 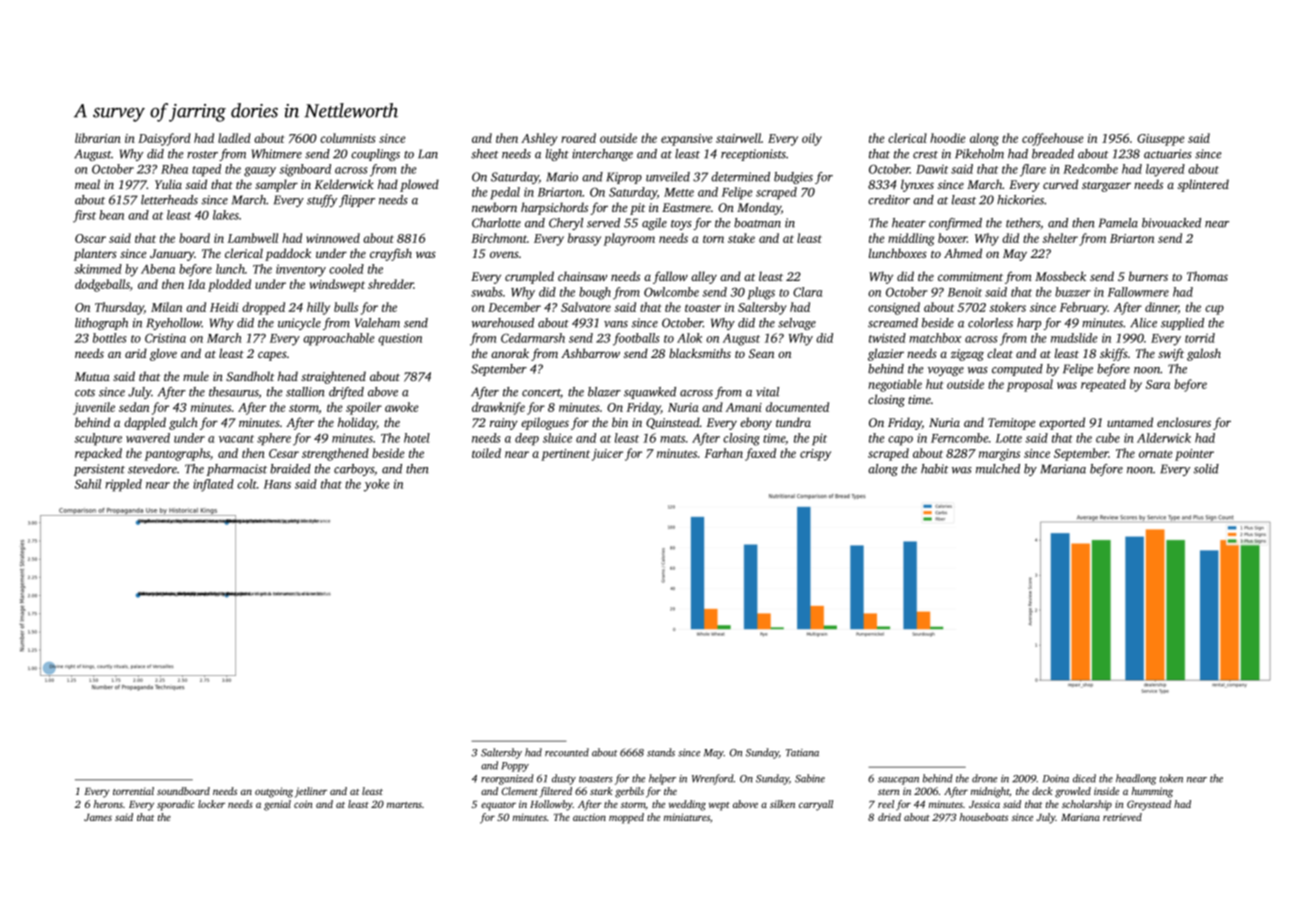 What do you see at coordinates (626, 818) in the page?
I see `mopped` at bounding box center [626, 818].
